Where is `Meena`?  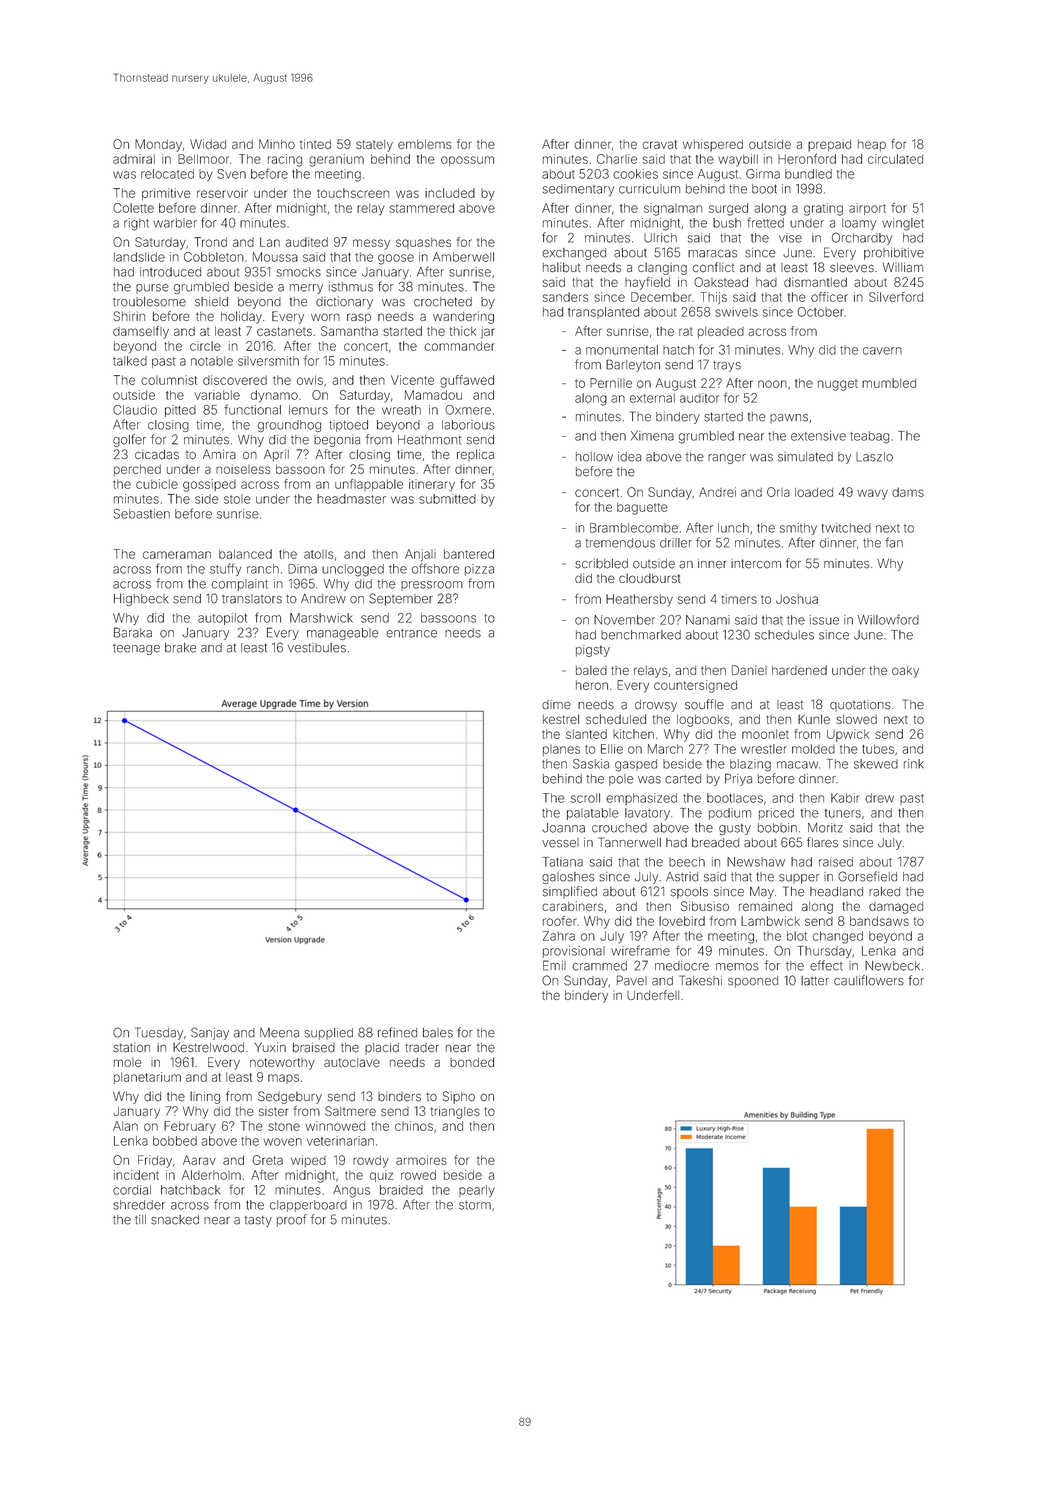 Meena is located at coordinates (279, 1033).
